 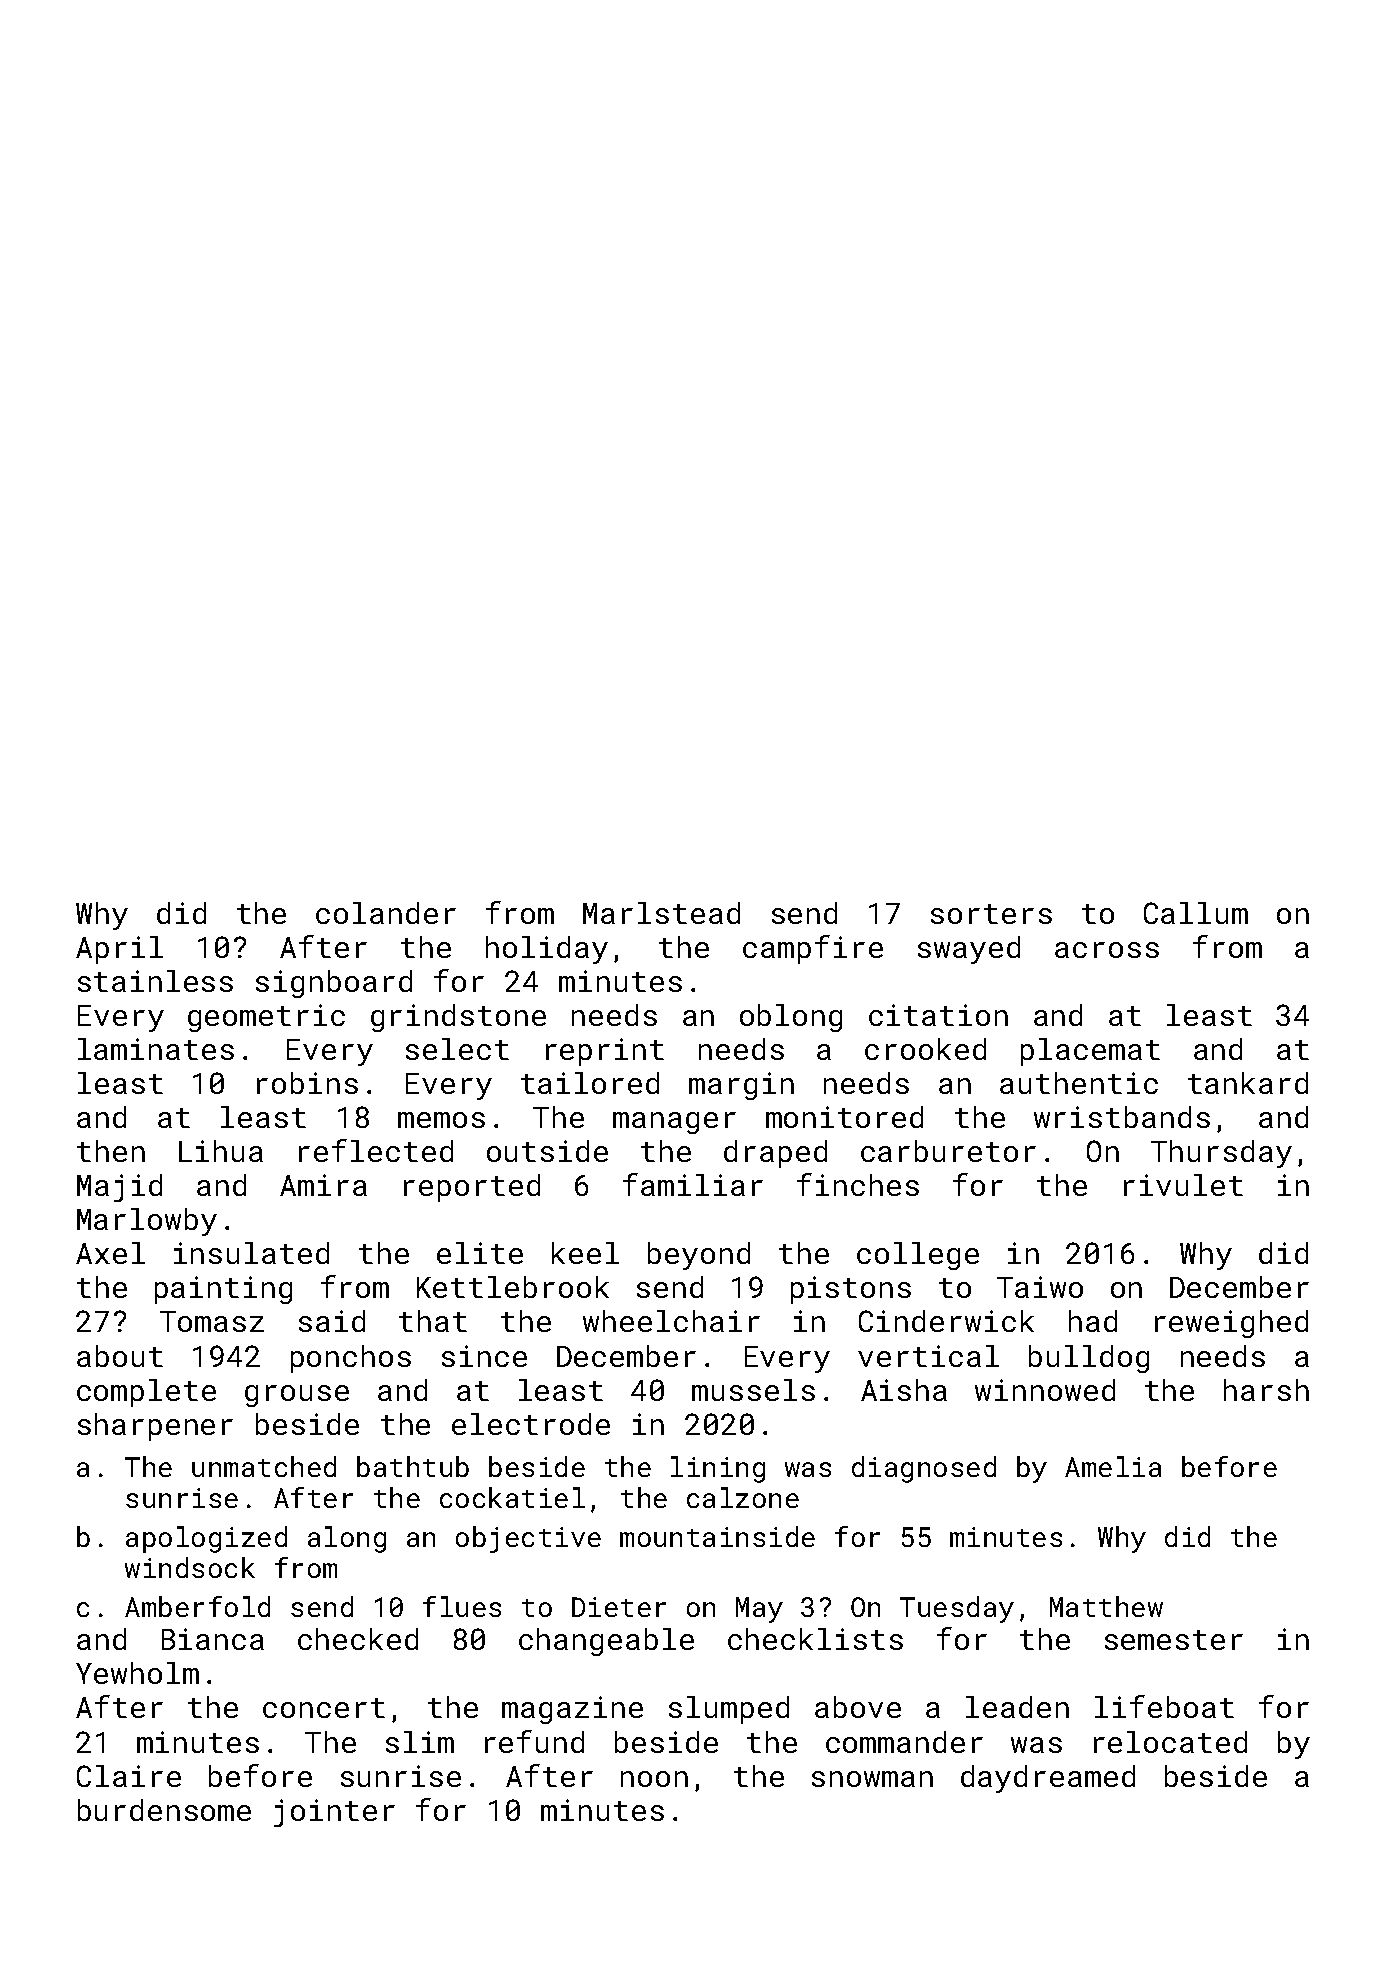 I want to click on apologized, so click(x=206, y=1539).
